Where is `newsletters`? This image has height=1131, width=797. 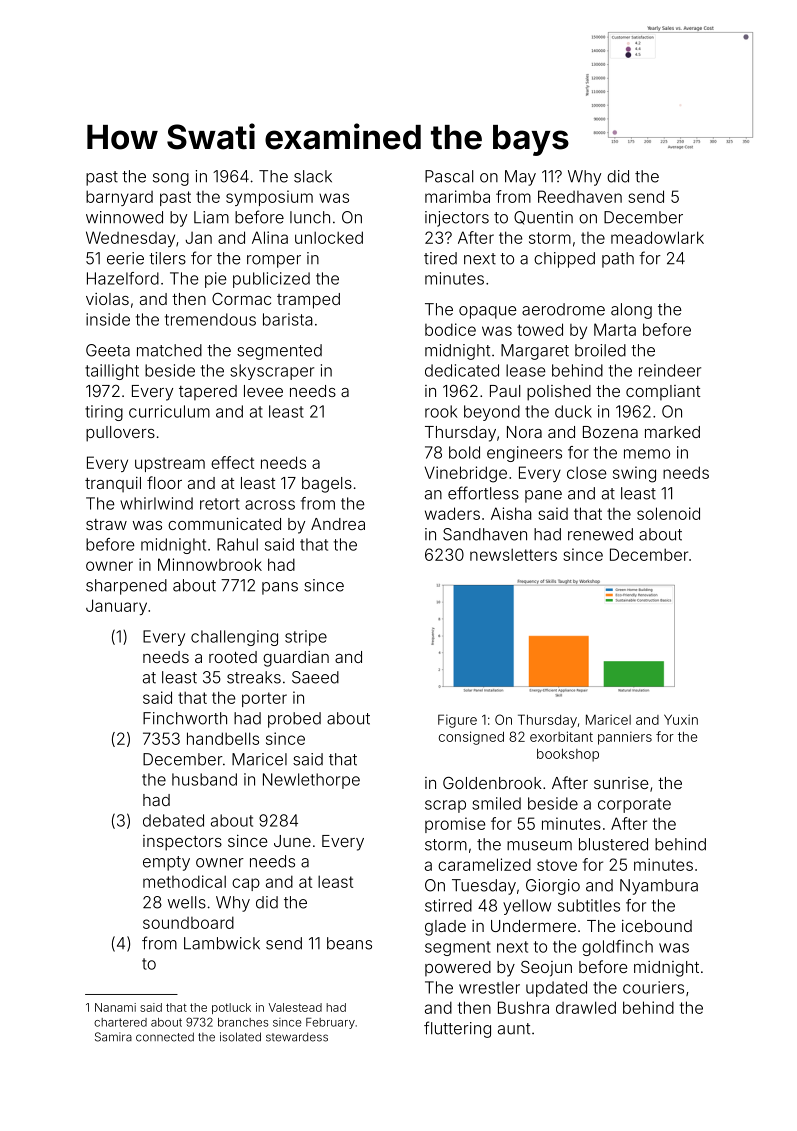
newsletters is located at coordinates (513, 554).
